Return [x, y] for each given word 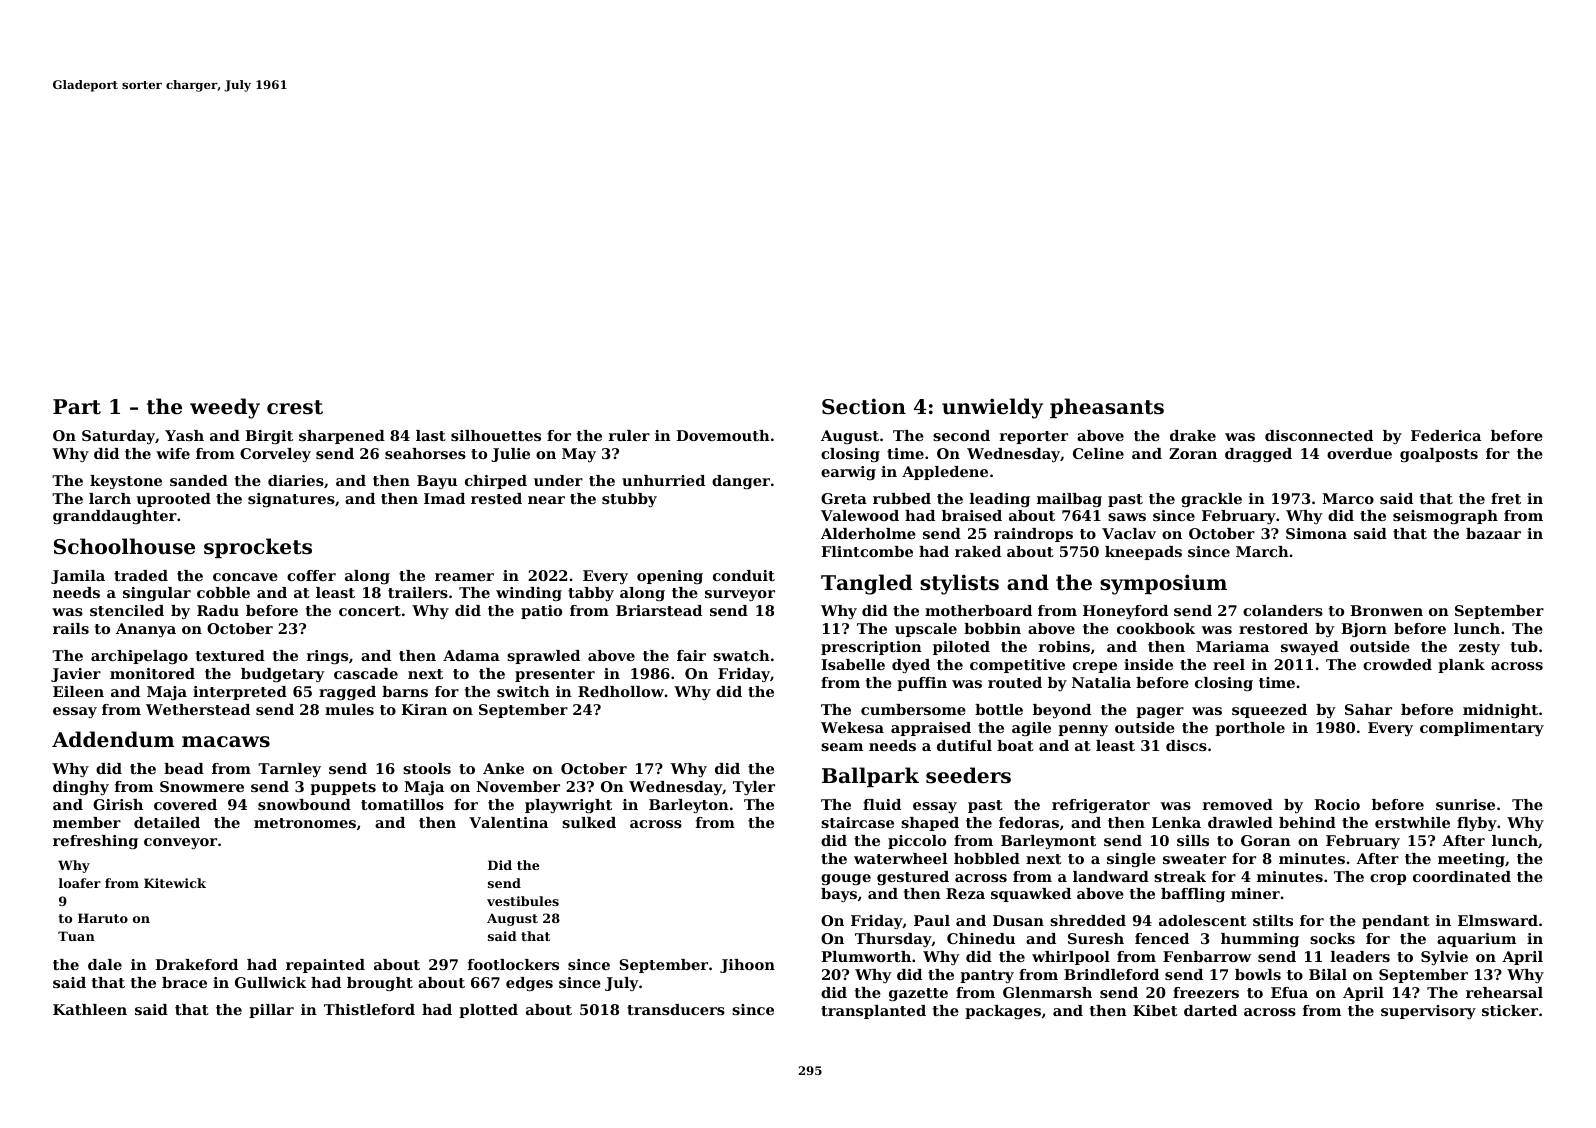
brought [380, 984]
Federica [1446, 435]
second [961, 435]
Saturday [118, 437]
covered [185, 804]
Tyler [754, 788]
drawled [1240, 822]
